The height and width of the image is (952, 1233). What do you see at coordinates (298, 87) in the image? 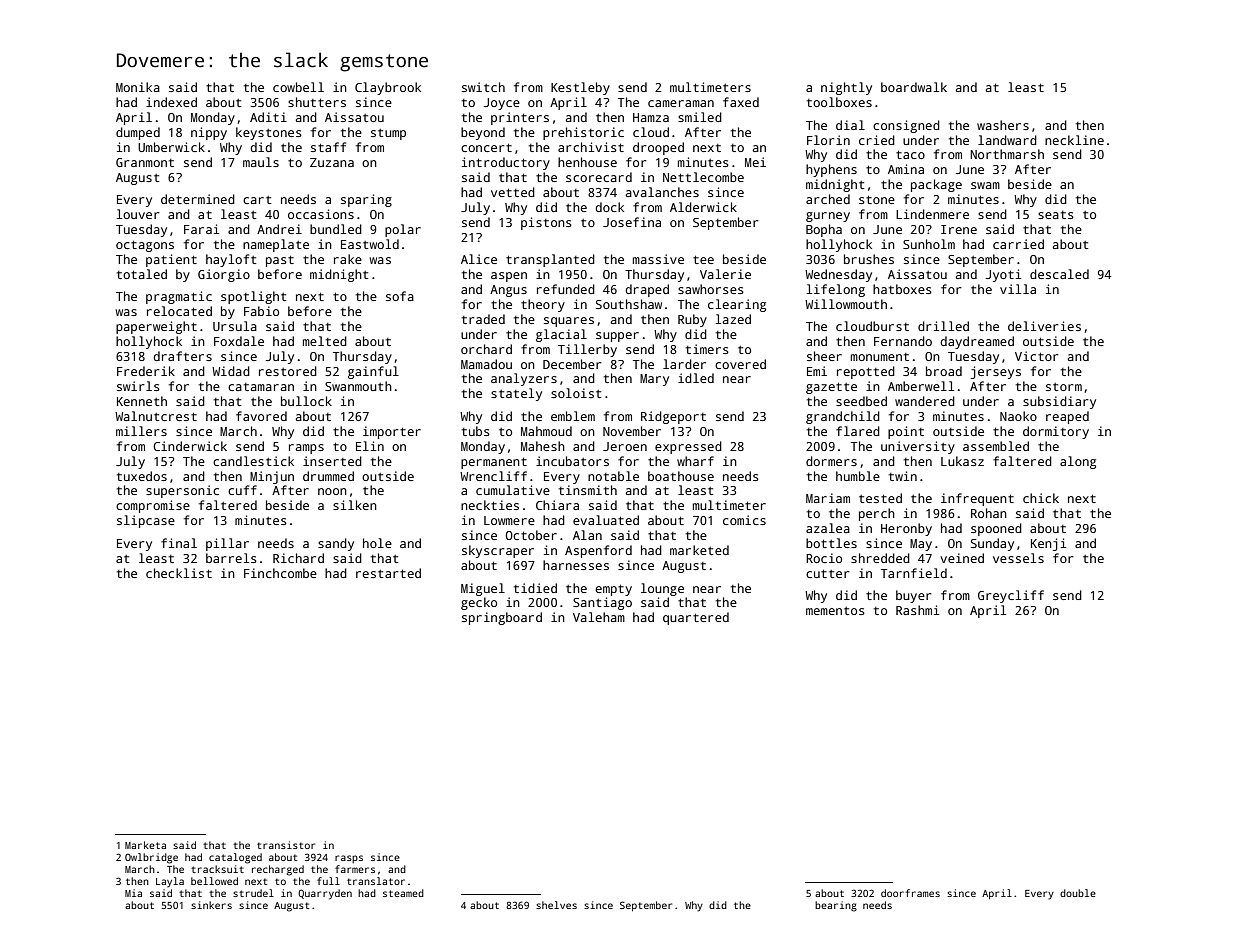
I see `cowbell` at bounding box center [298, 87].
